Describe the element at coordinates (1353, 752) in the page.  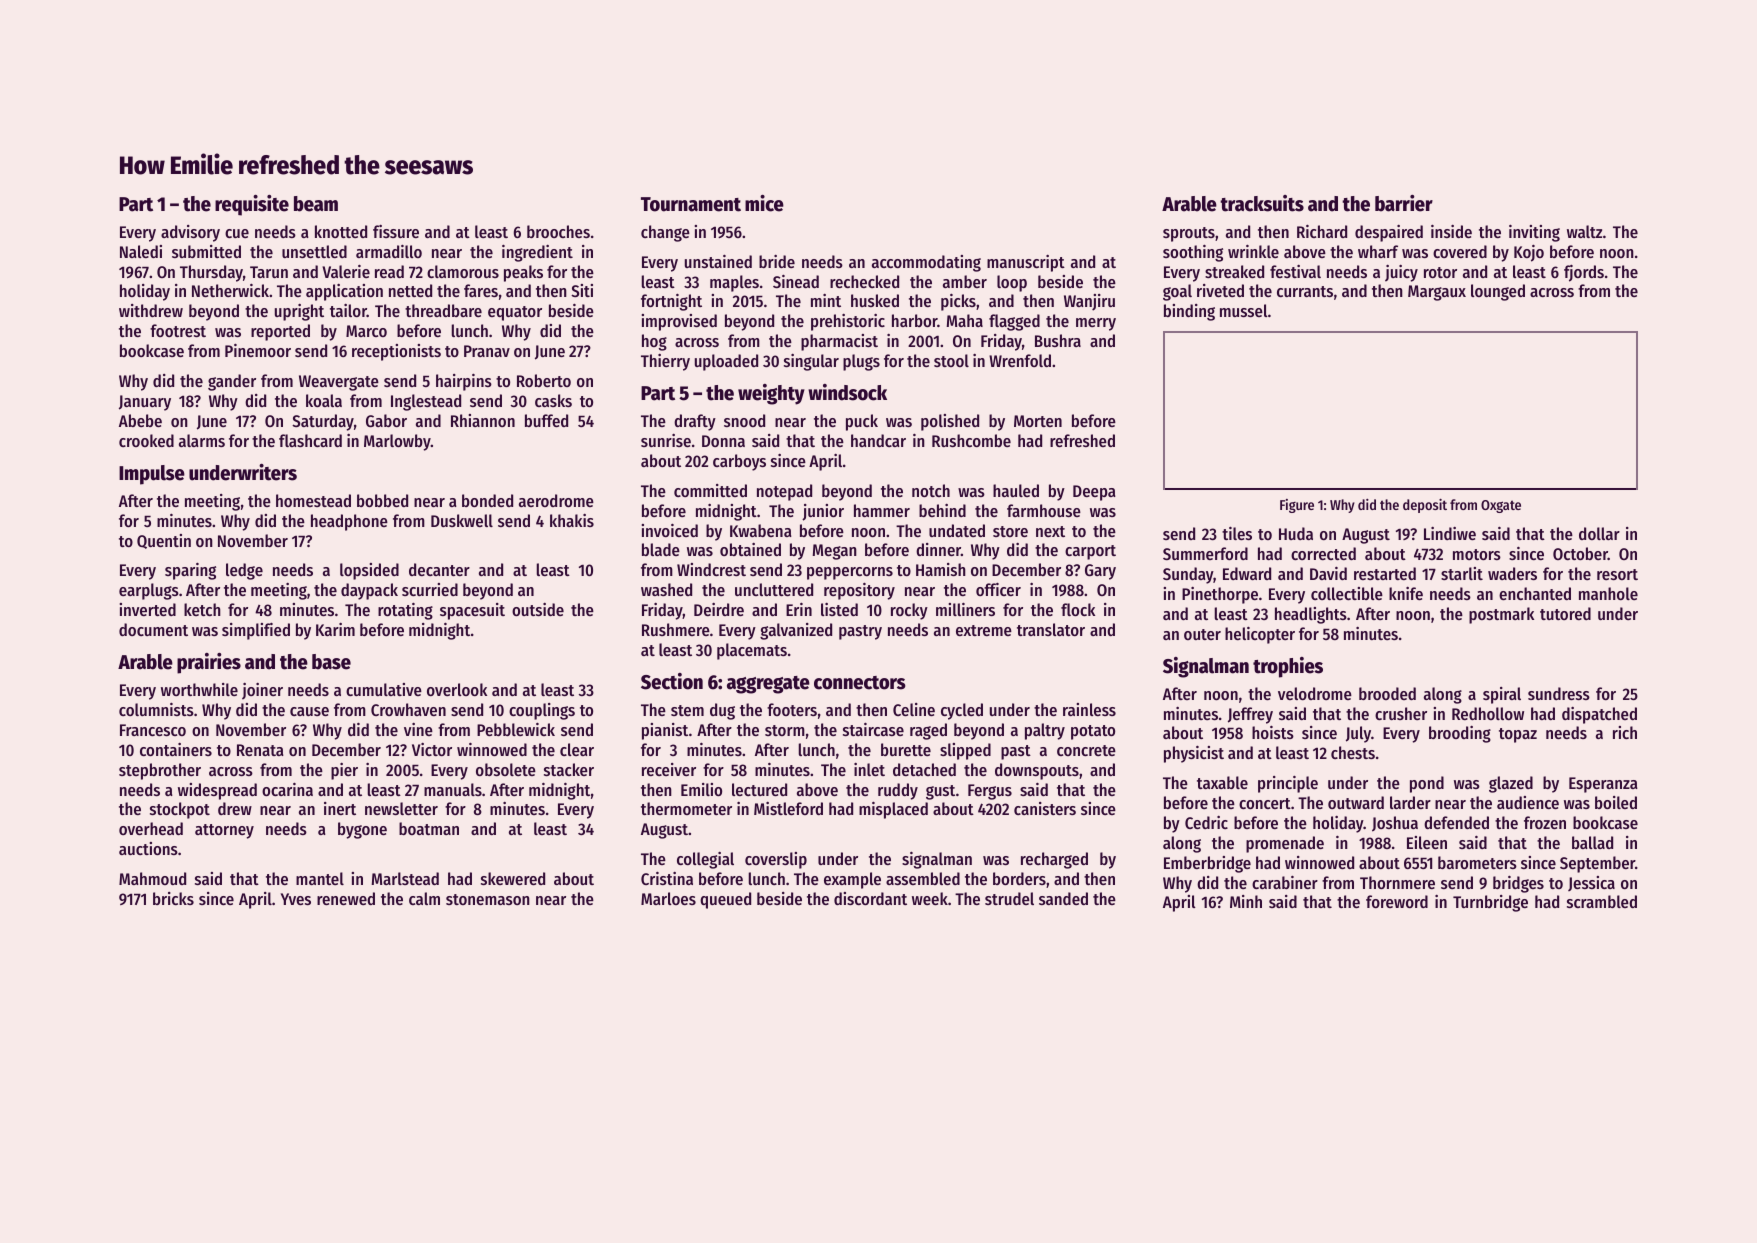
I see `chests` at that location.
